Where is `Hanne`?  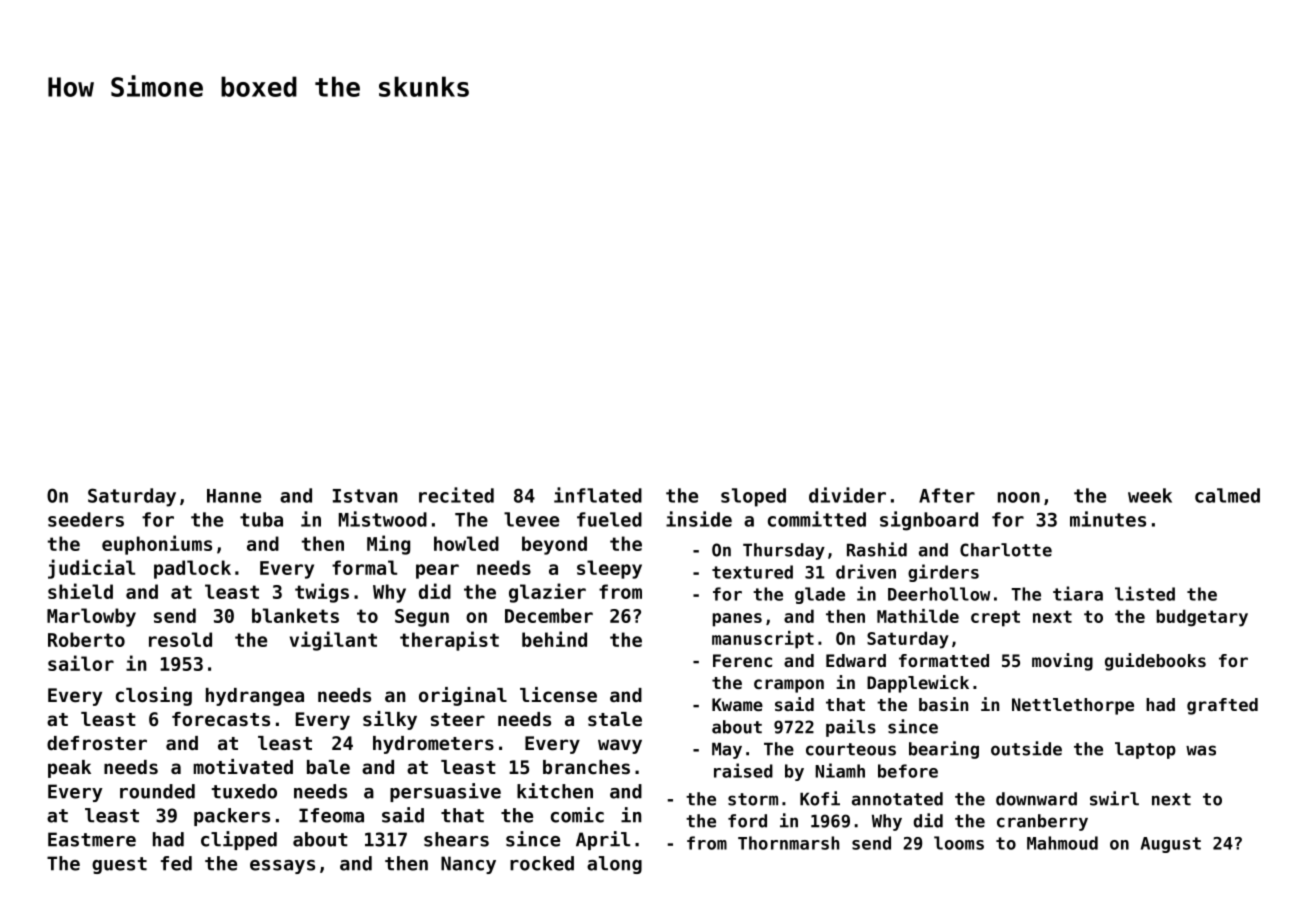 Hanne is located at coordinates (234, 496).
